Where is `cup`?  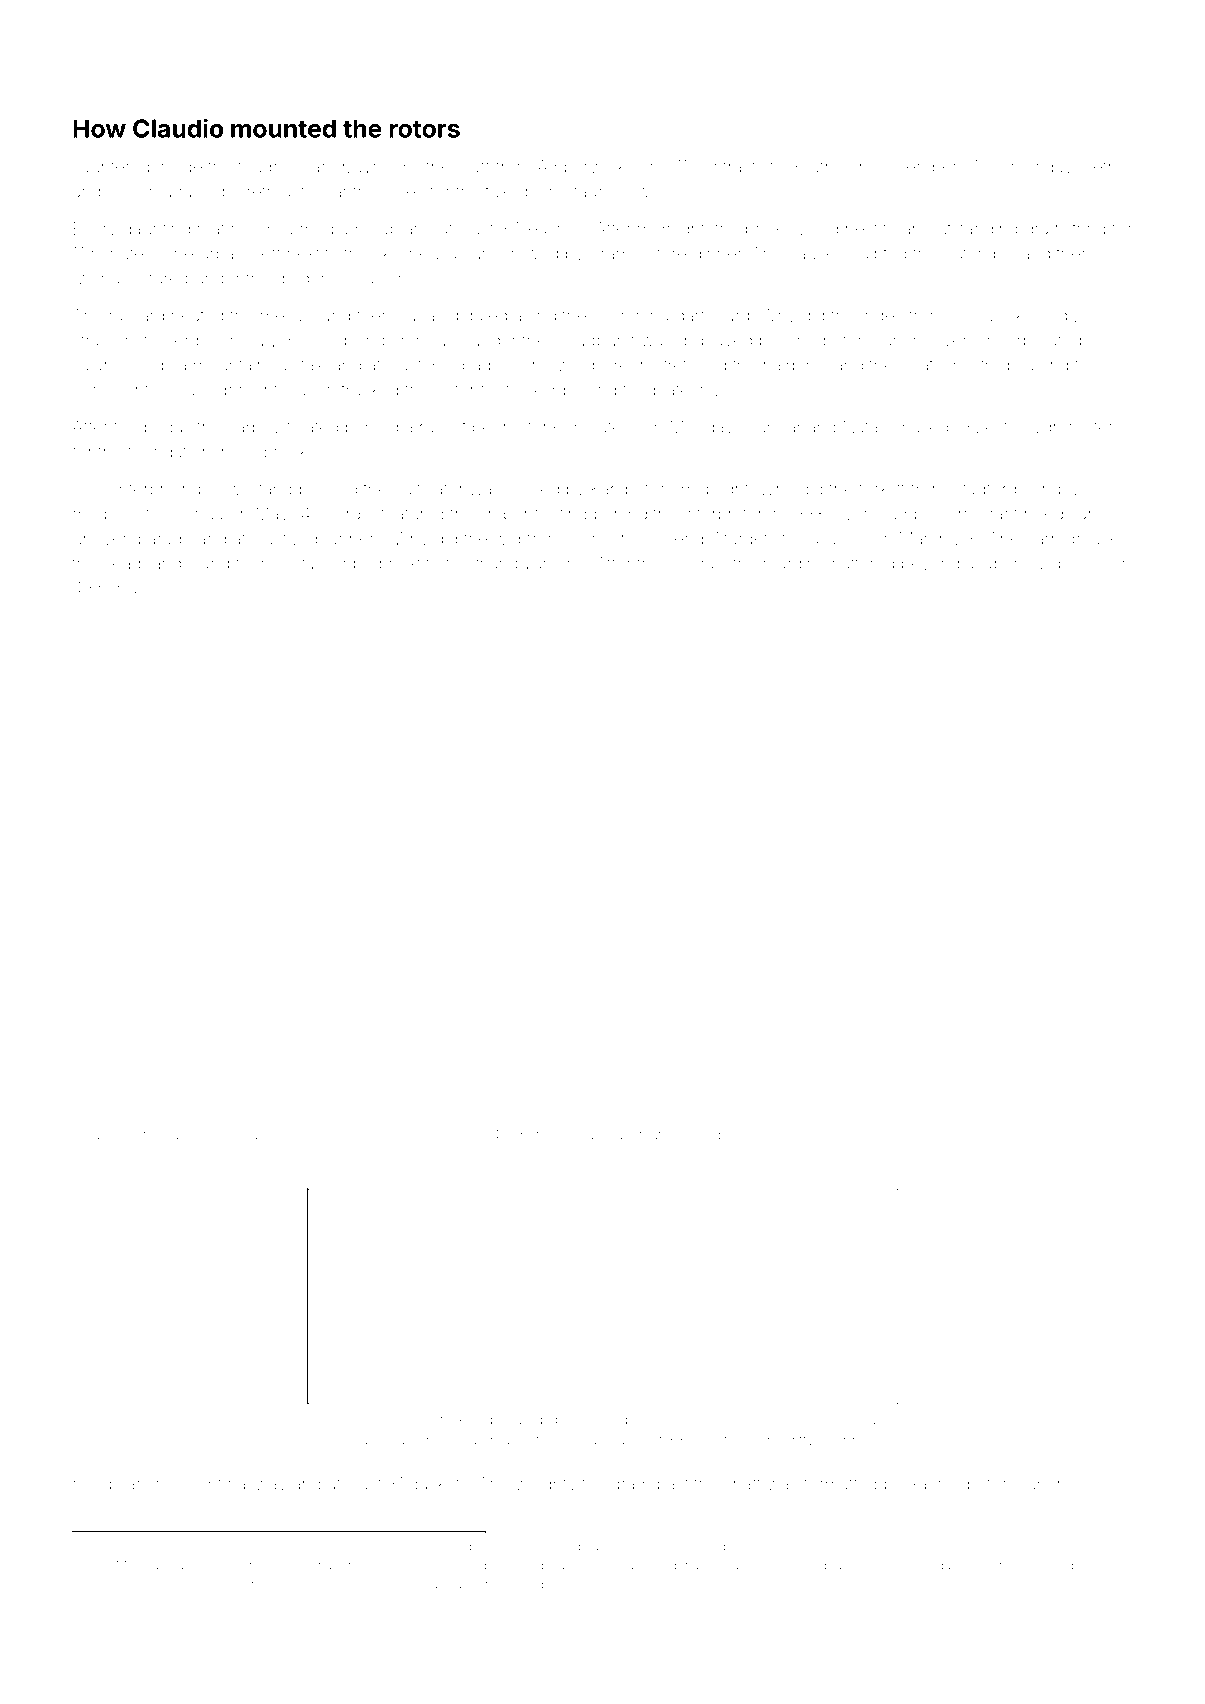
cup is located at coordinates (384, 231).
